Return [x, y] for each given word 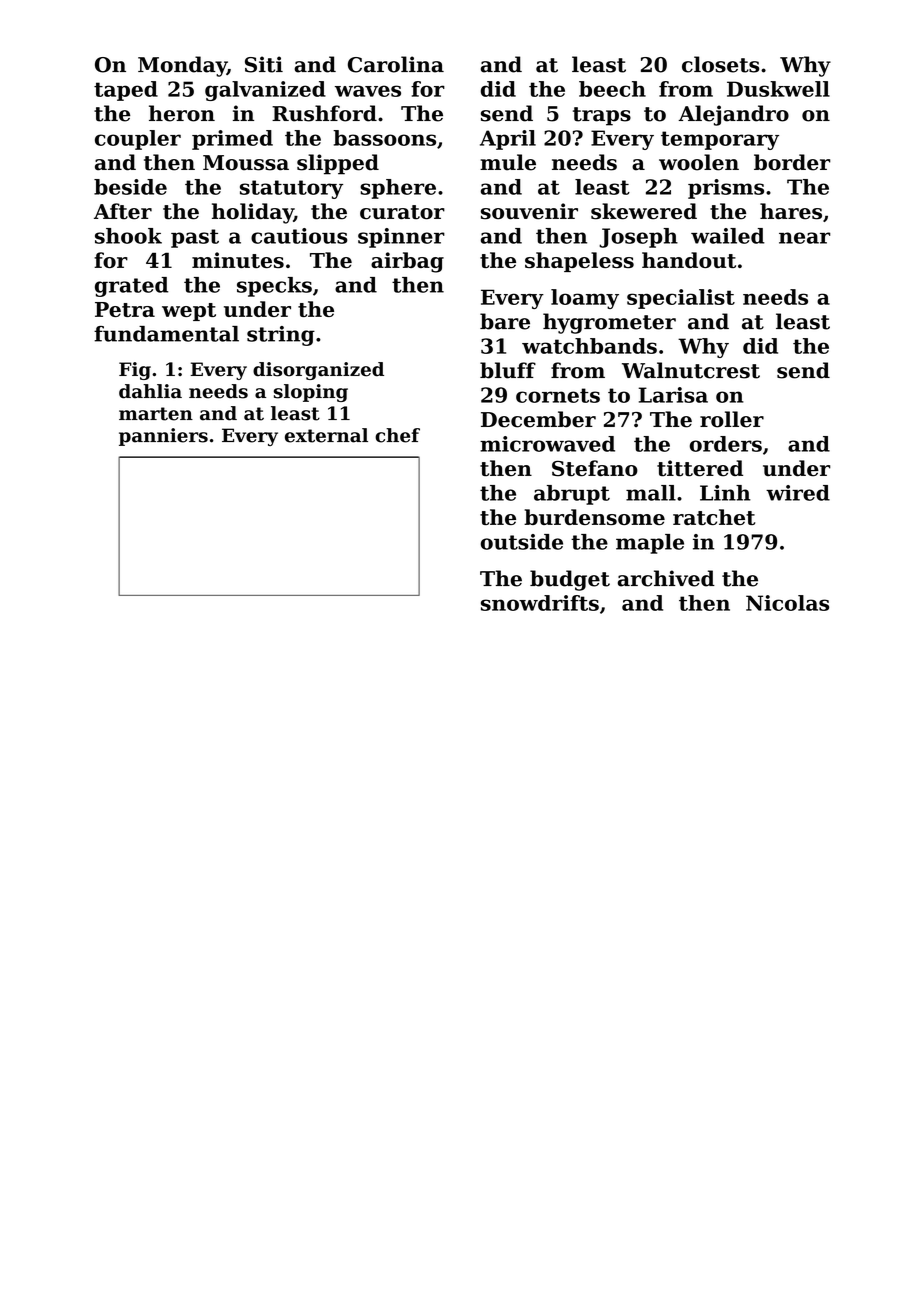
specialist [681, 299]
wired [798, 493]
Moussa [246, 163]
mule [508, 162]
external [326, 435]
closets [720, 64]
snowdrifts [540, 603]
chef [397, 435]
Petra [125, 309]
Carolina [396, 64]
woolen [699, 162]
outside [522, 542]
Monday [182, 66]
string [281, 336]
